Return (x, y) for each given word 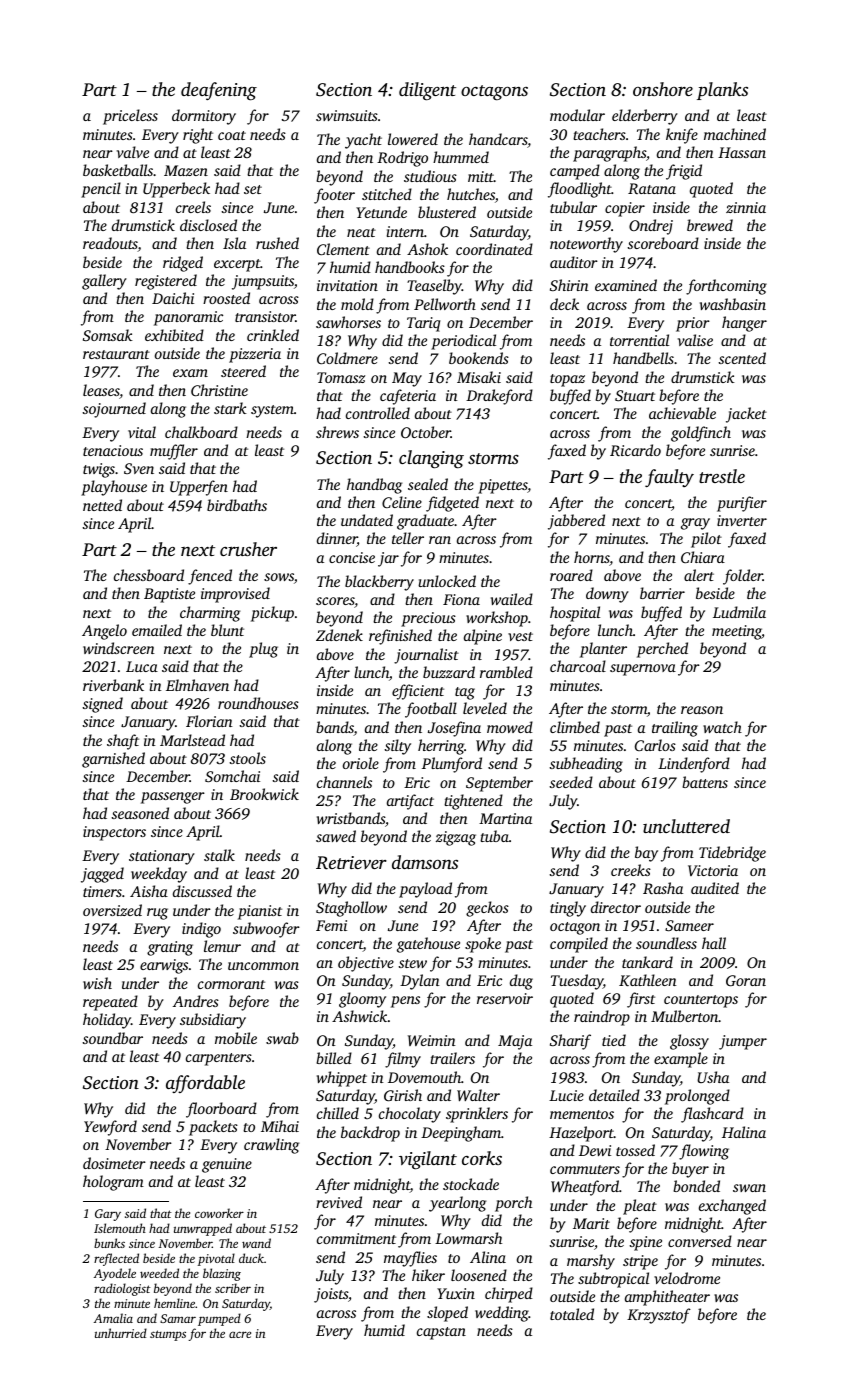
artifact (410, 802)
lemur (222, 946)
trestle (722, 476)
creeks (631, 870)
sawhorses (348, 322)
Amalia (113, 1318)
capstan (441, 1333)
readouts (110, 244)
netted (102, 505)
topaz (567, 380)
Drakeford (499, 397)
